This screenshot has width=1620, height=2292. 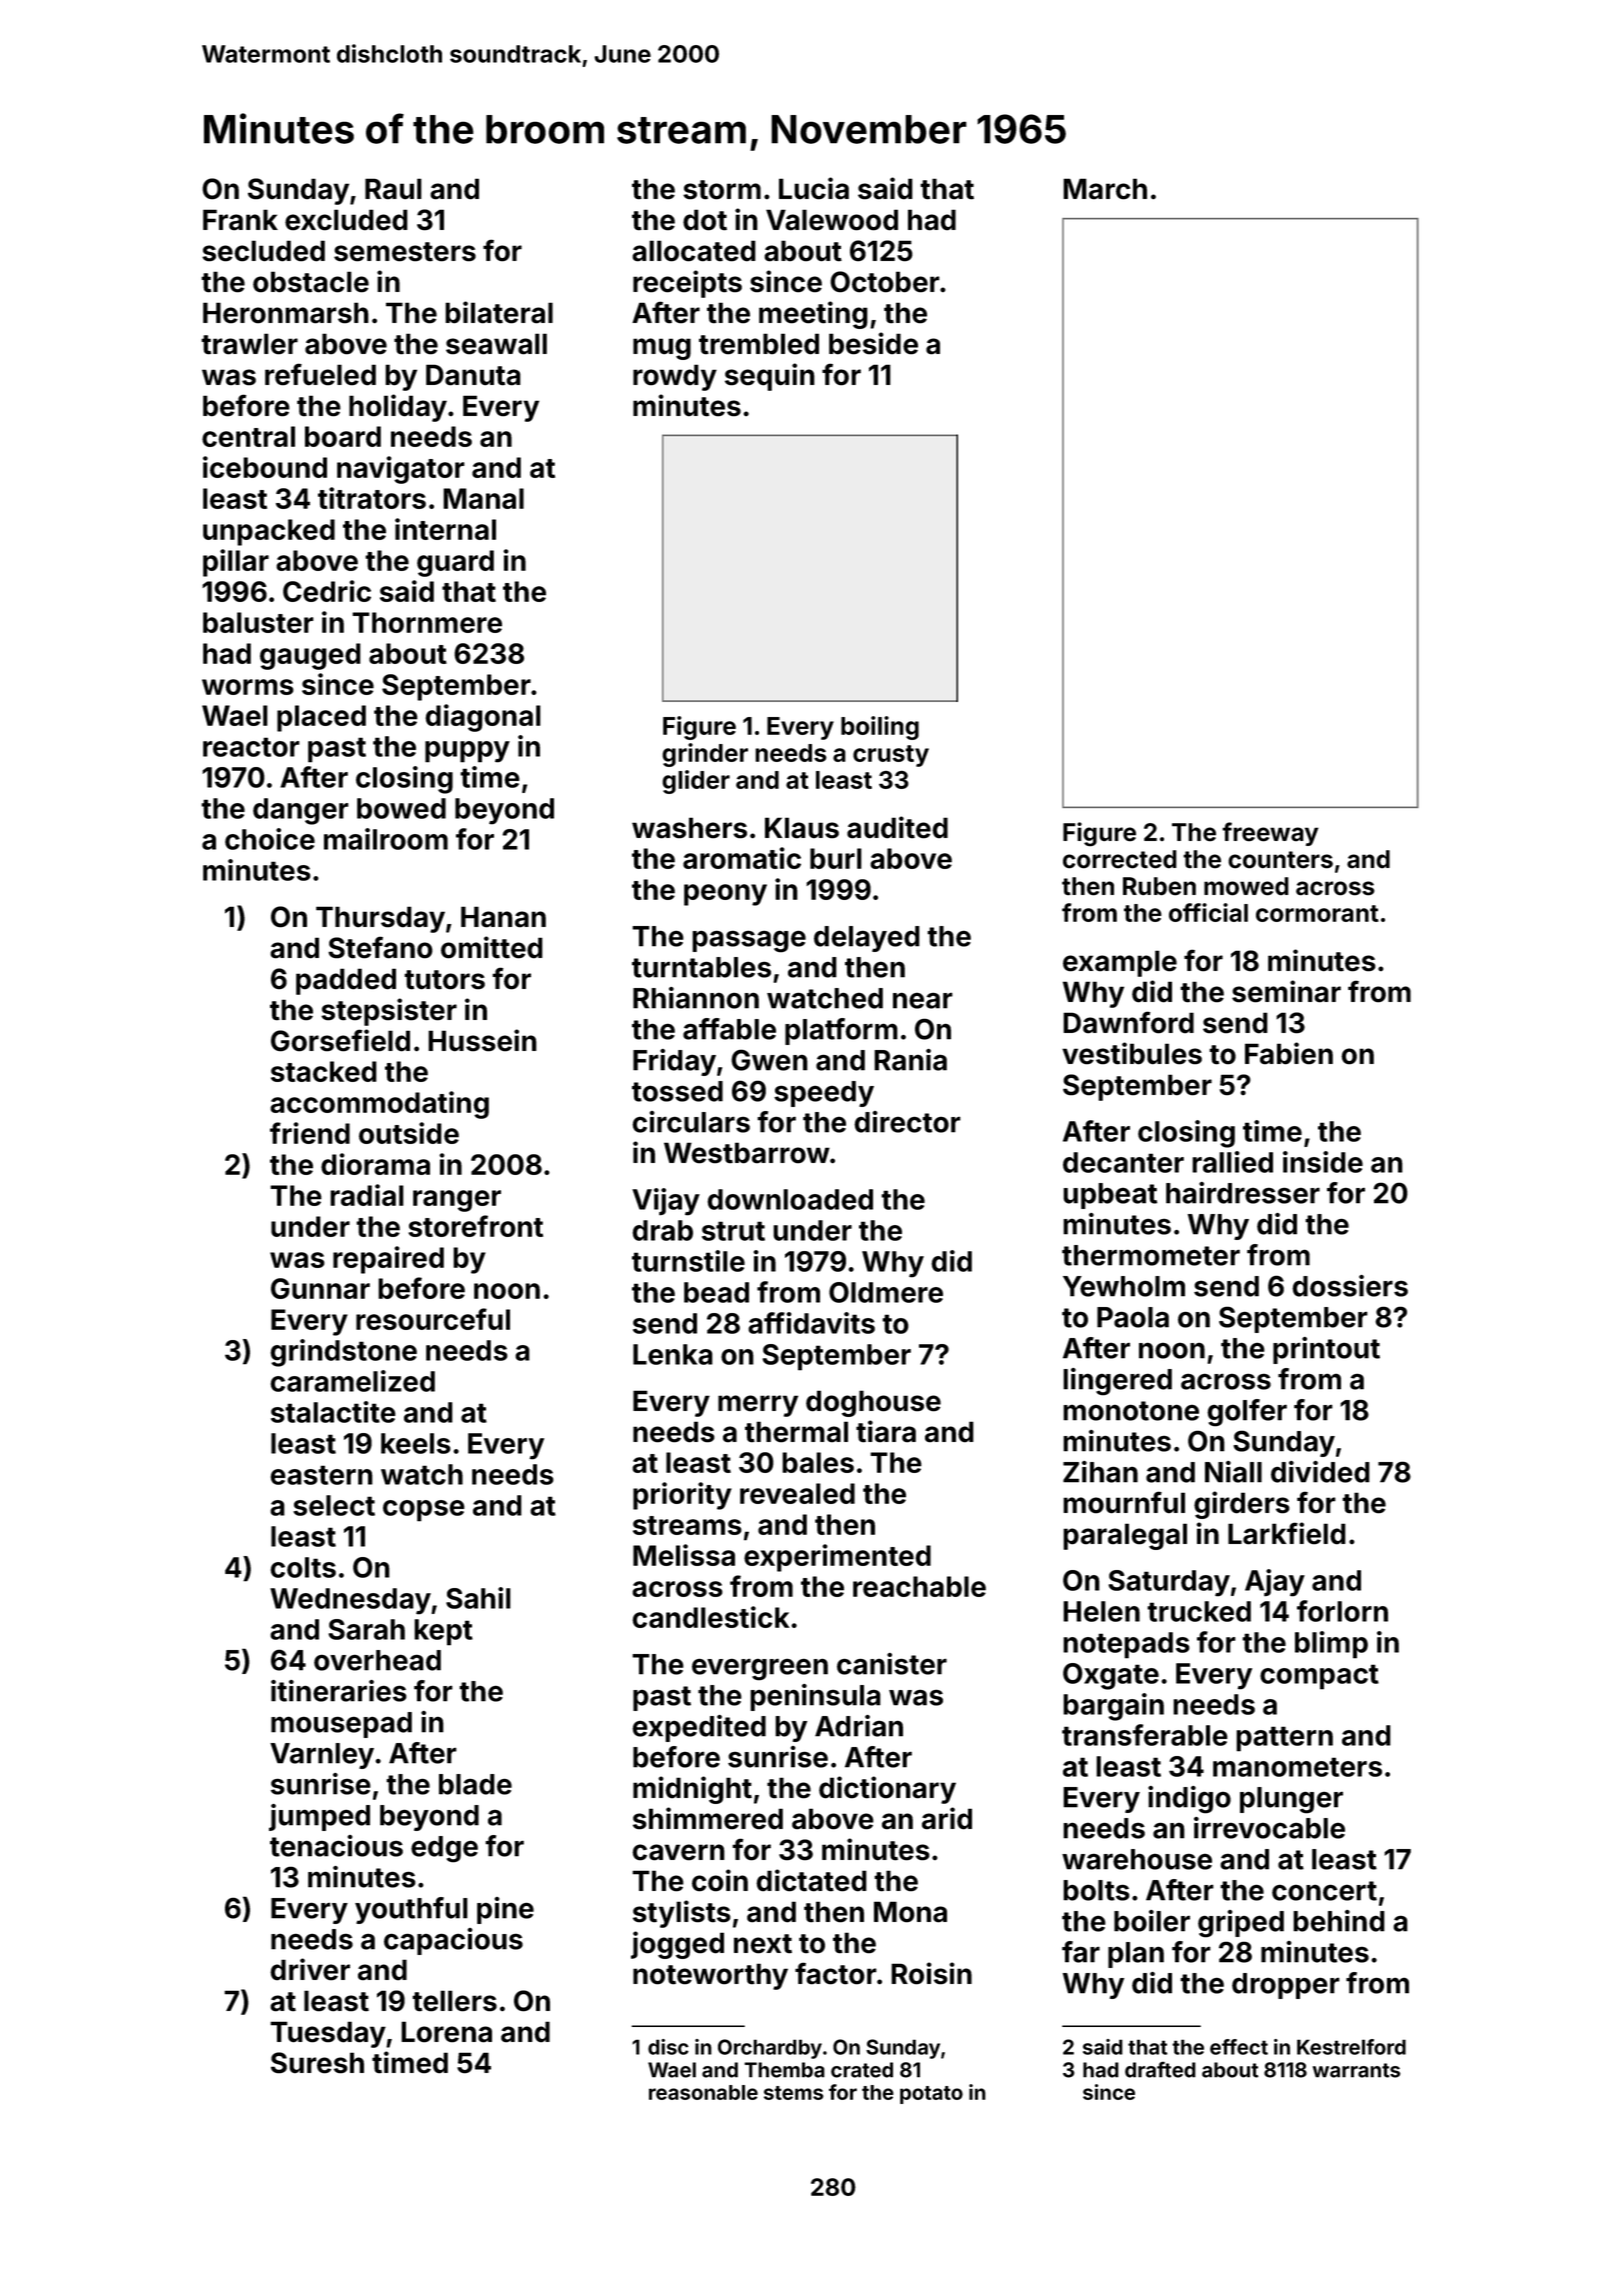 What do you see at coordinates (473, 375) in the screenshot?
I see `Danuta` at bounding box center [473, 375].
